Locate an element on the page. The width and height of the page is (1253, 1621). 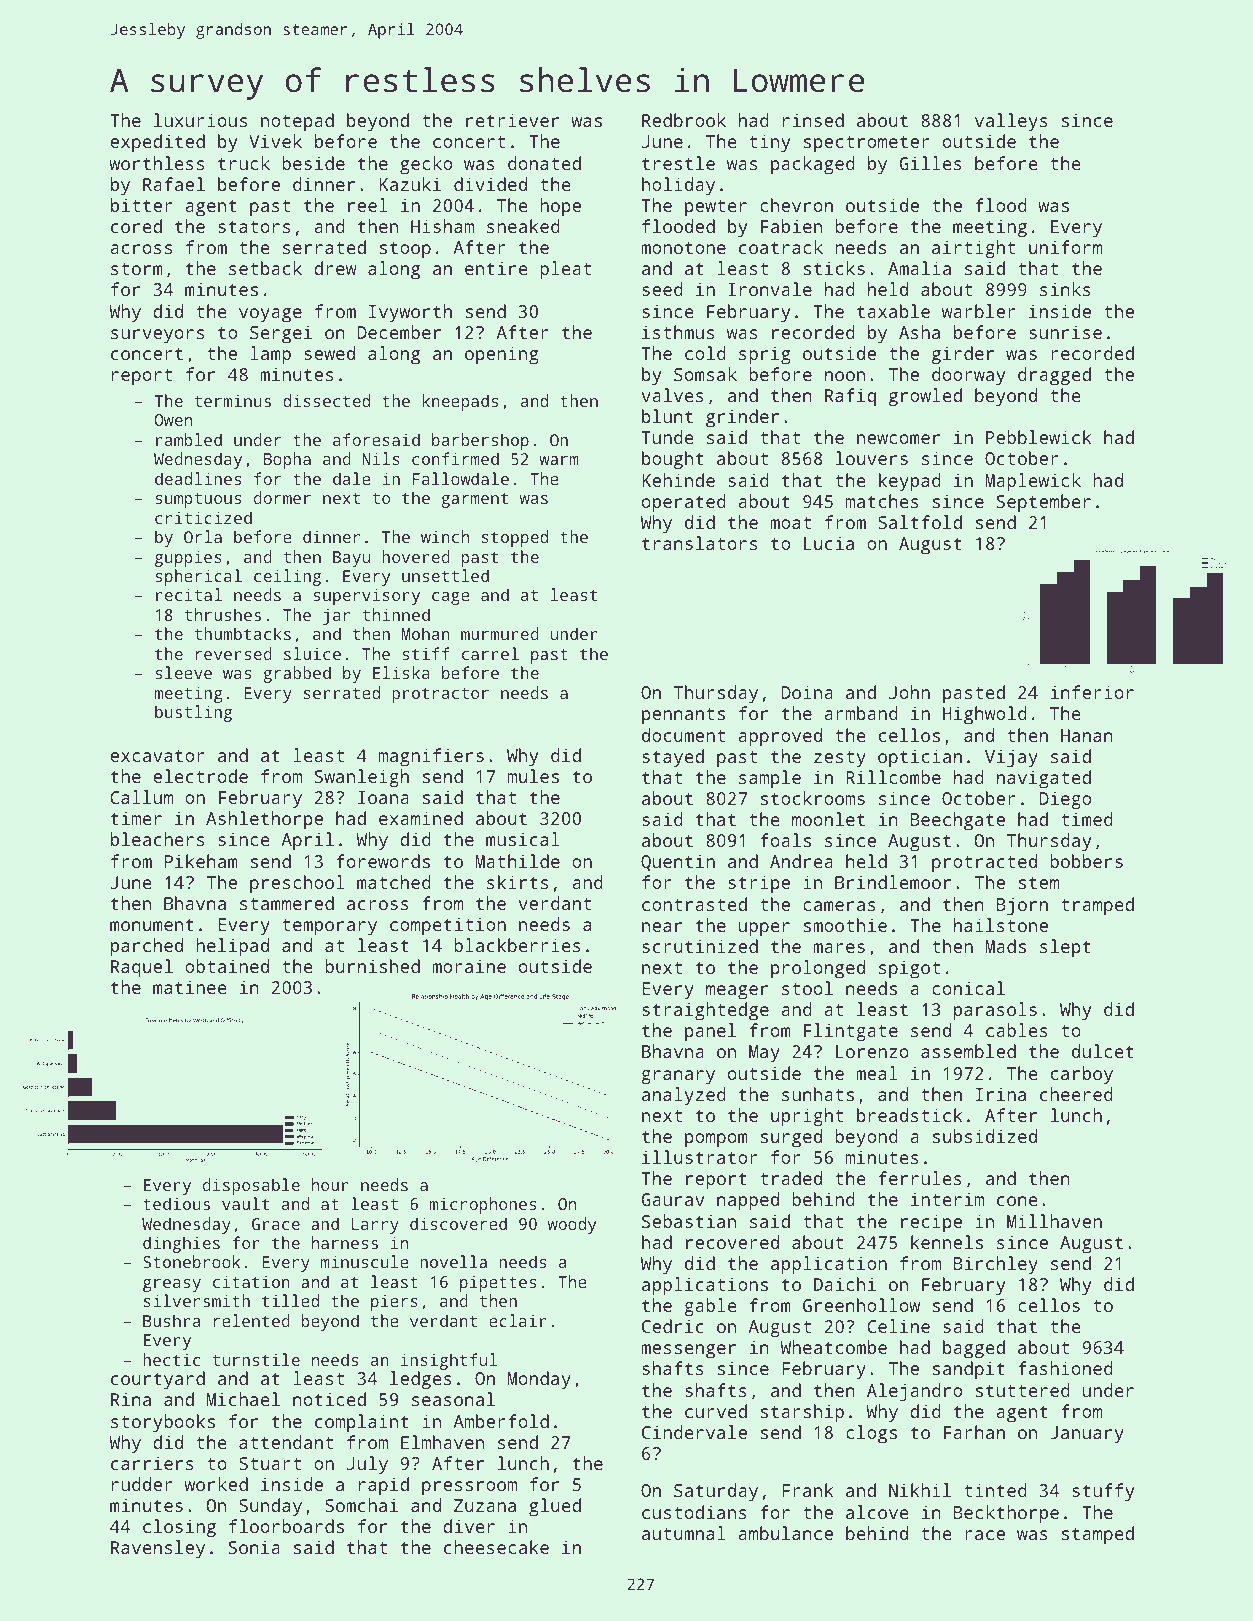
reel is located at coordinates (368, 205).
